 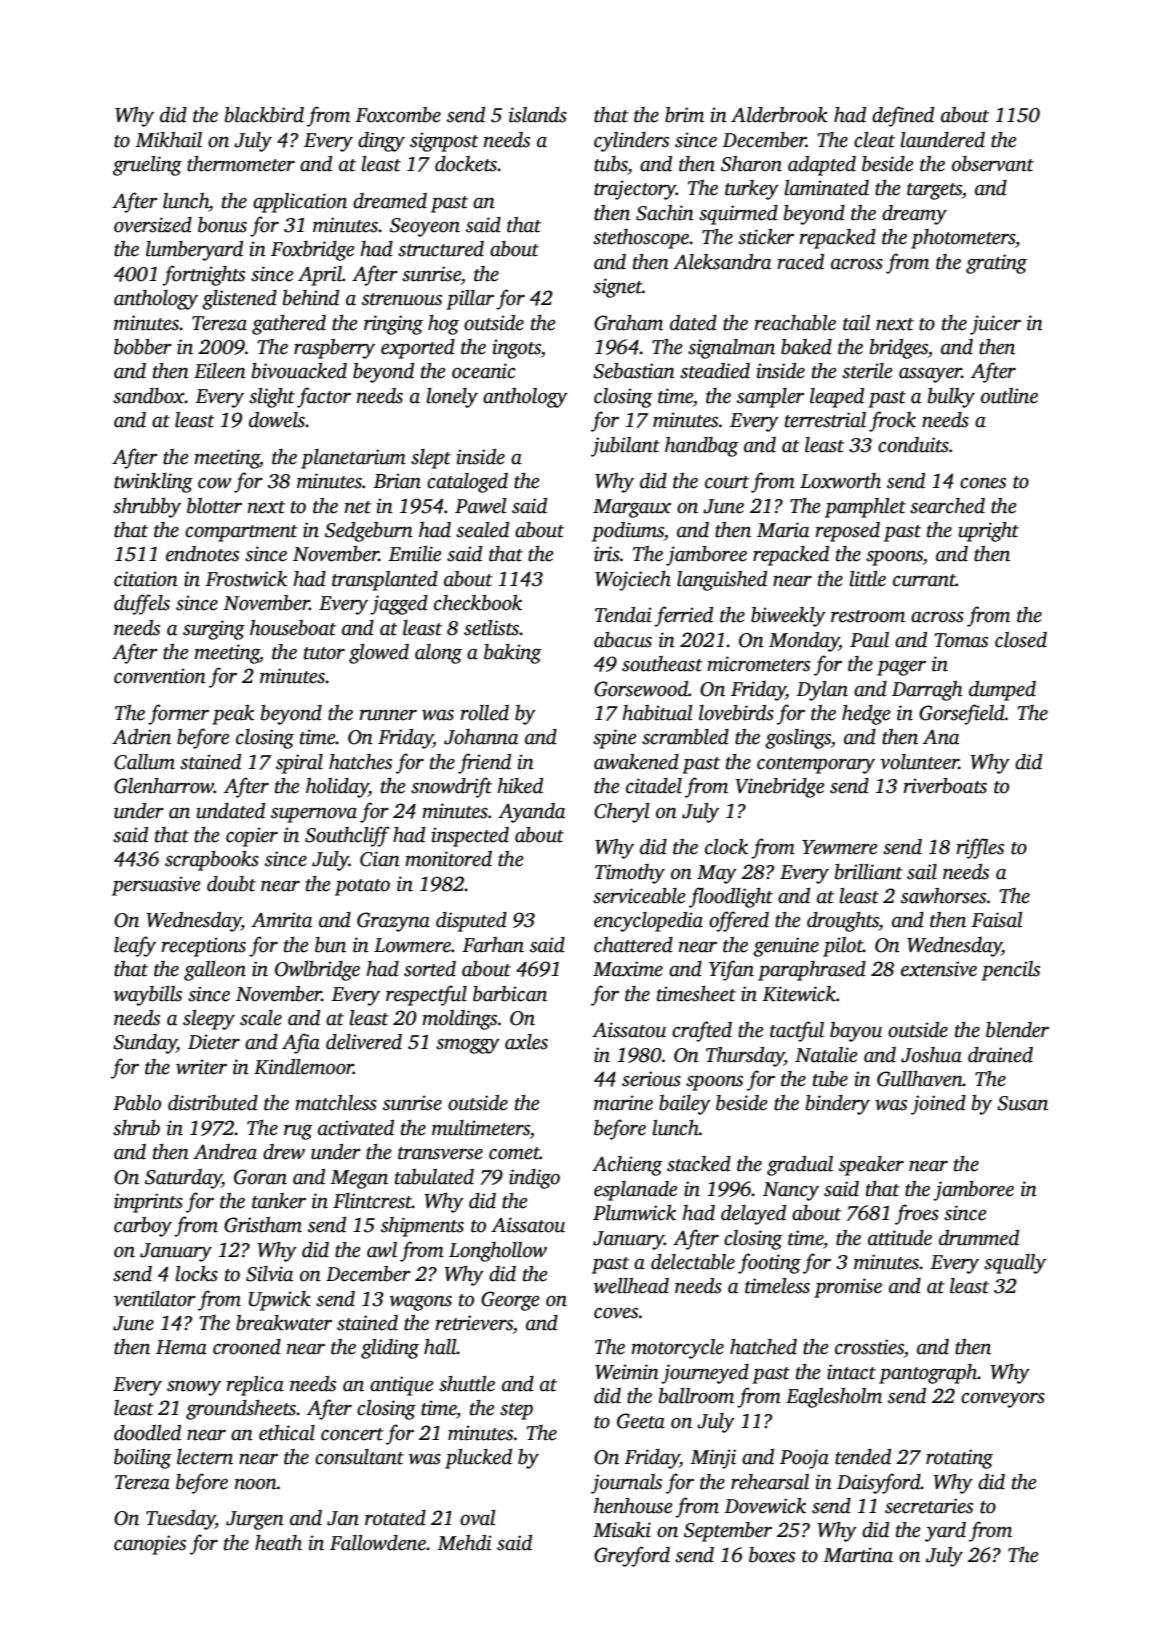 I want to click on Graham, so click(x=628, y=323).
